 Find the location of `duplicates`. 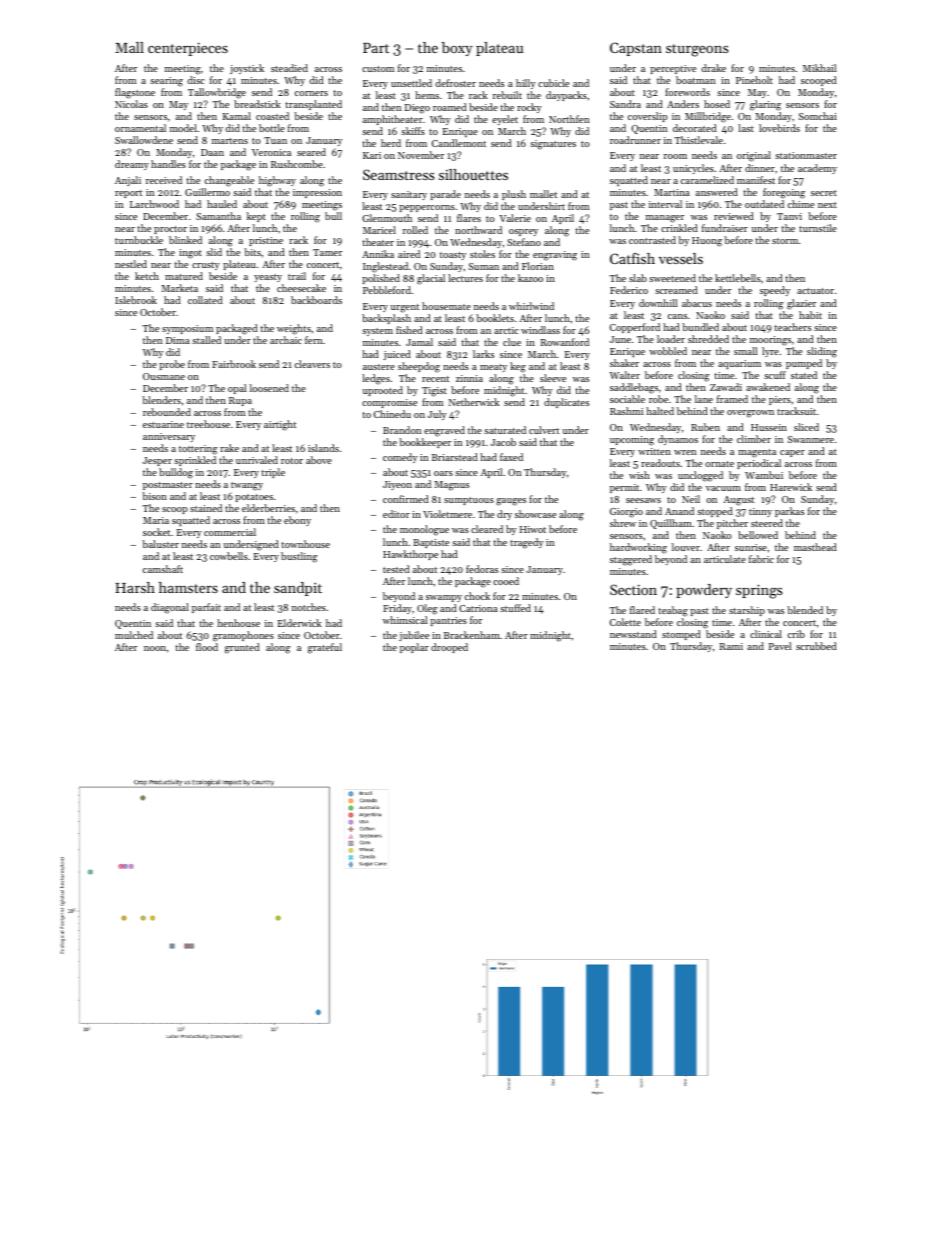

duplicates is located at coordinates (566, 403).
